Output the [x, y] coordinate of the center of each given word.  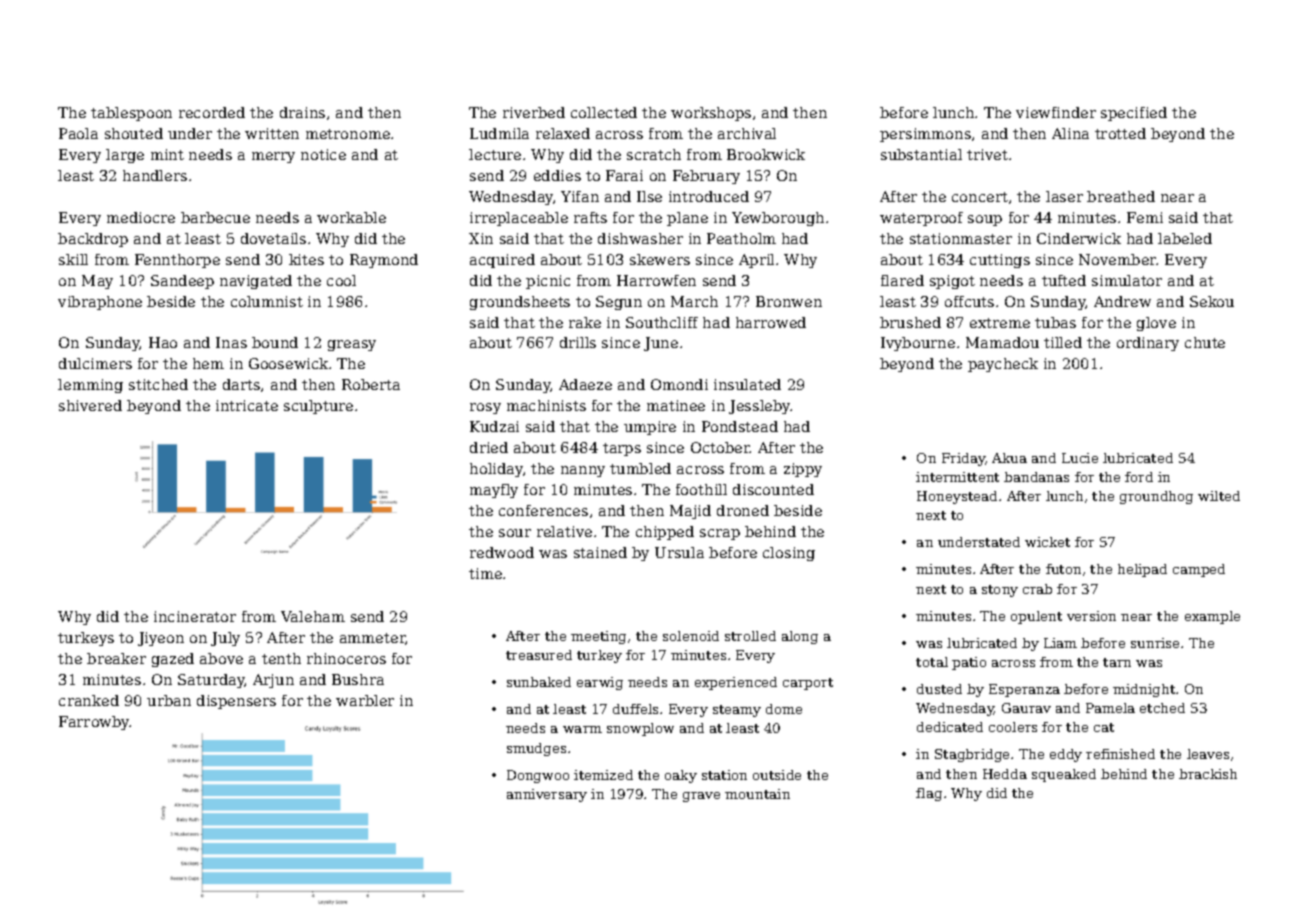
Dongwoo [538, 776]
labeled [1185, 238]
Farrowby [94, 723]
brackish [1208, 774]
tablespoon [131, 114]
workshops [711, 114]
